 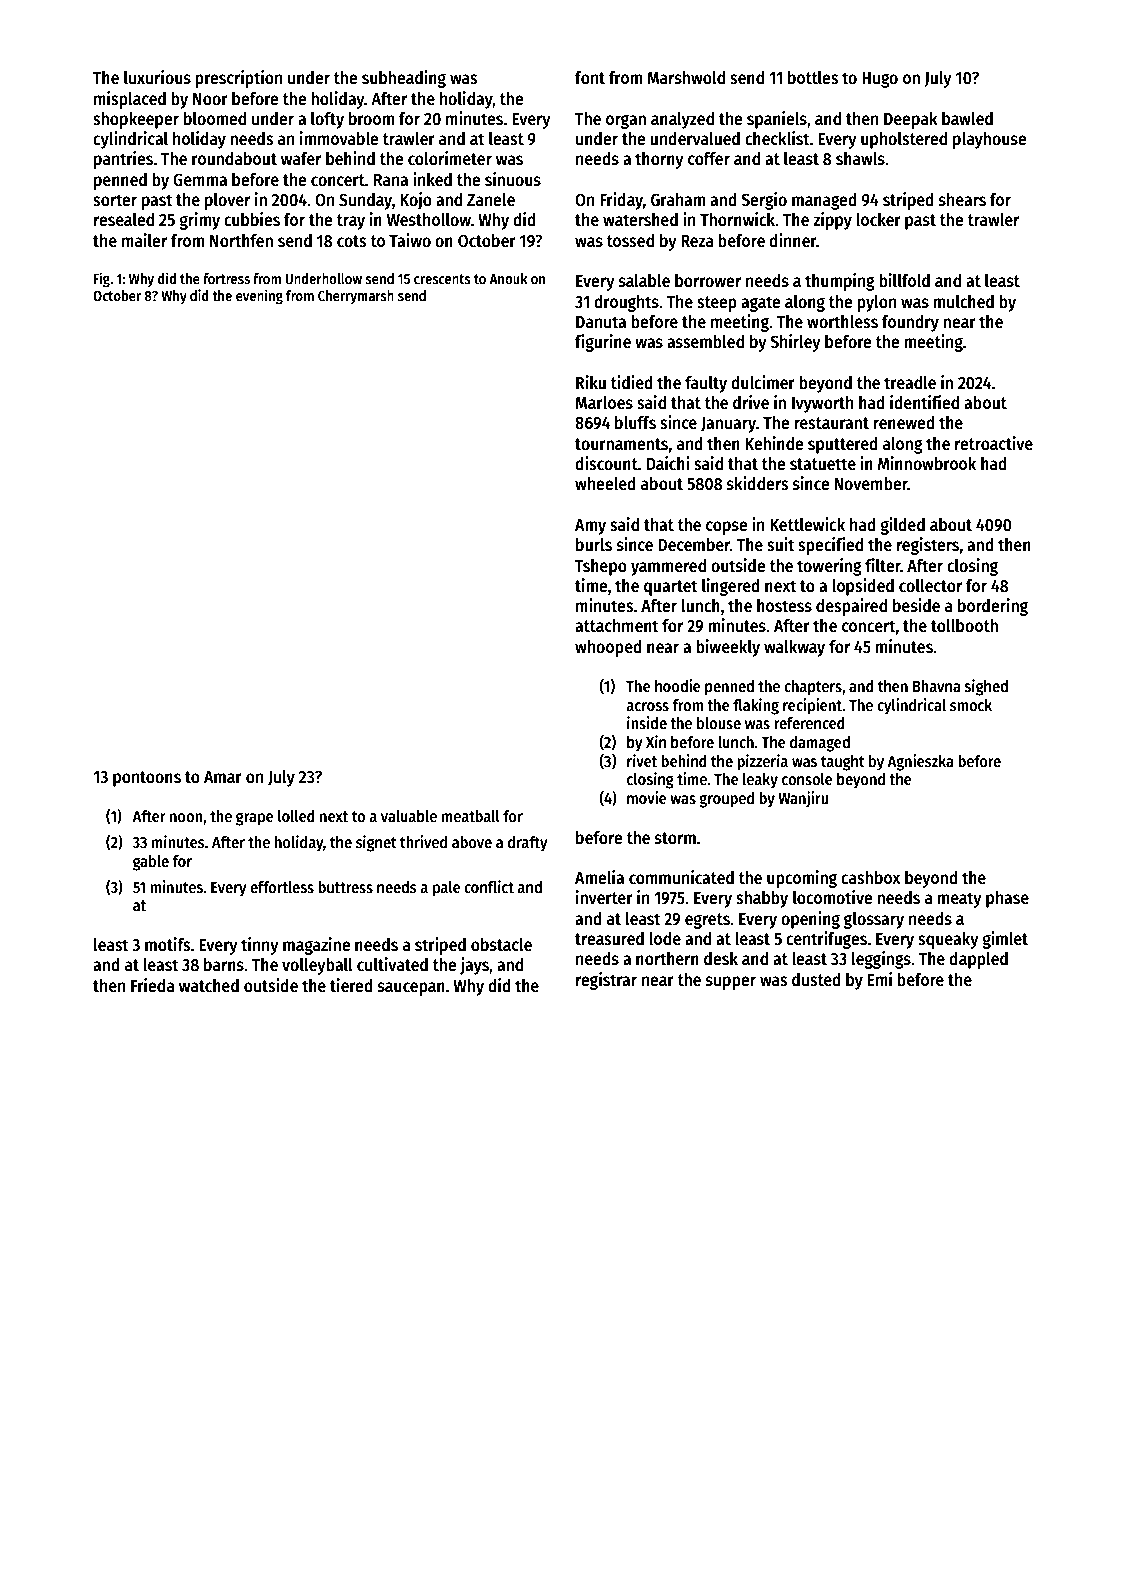 I want to click on motifs, so click(x=167, y=944).
